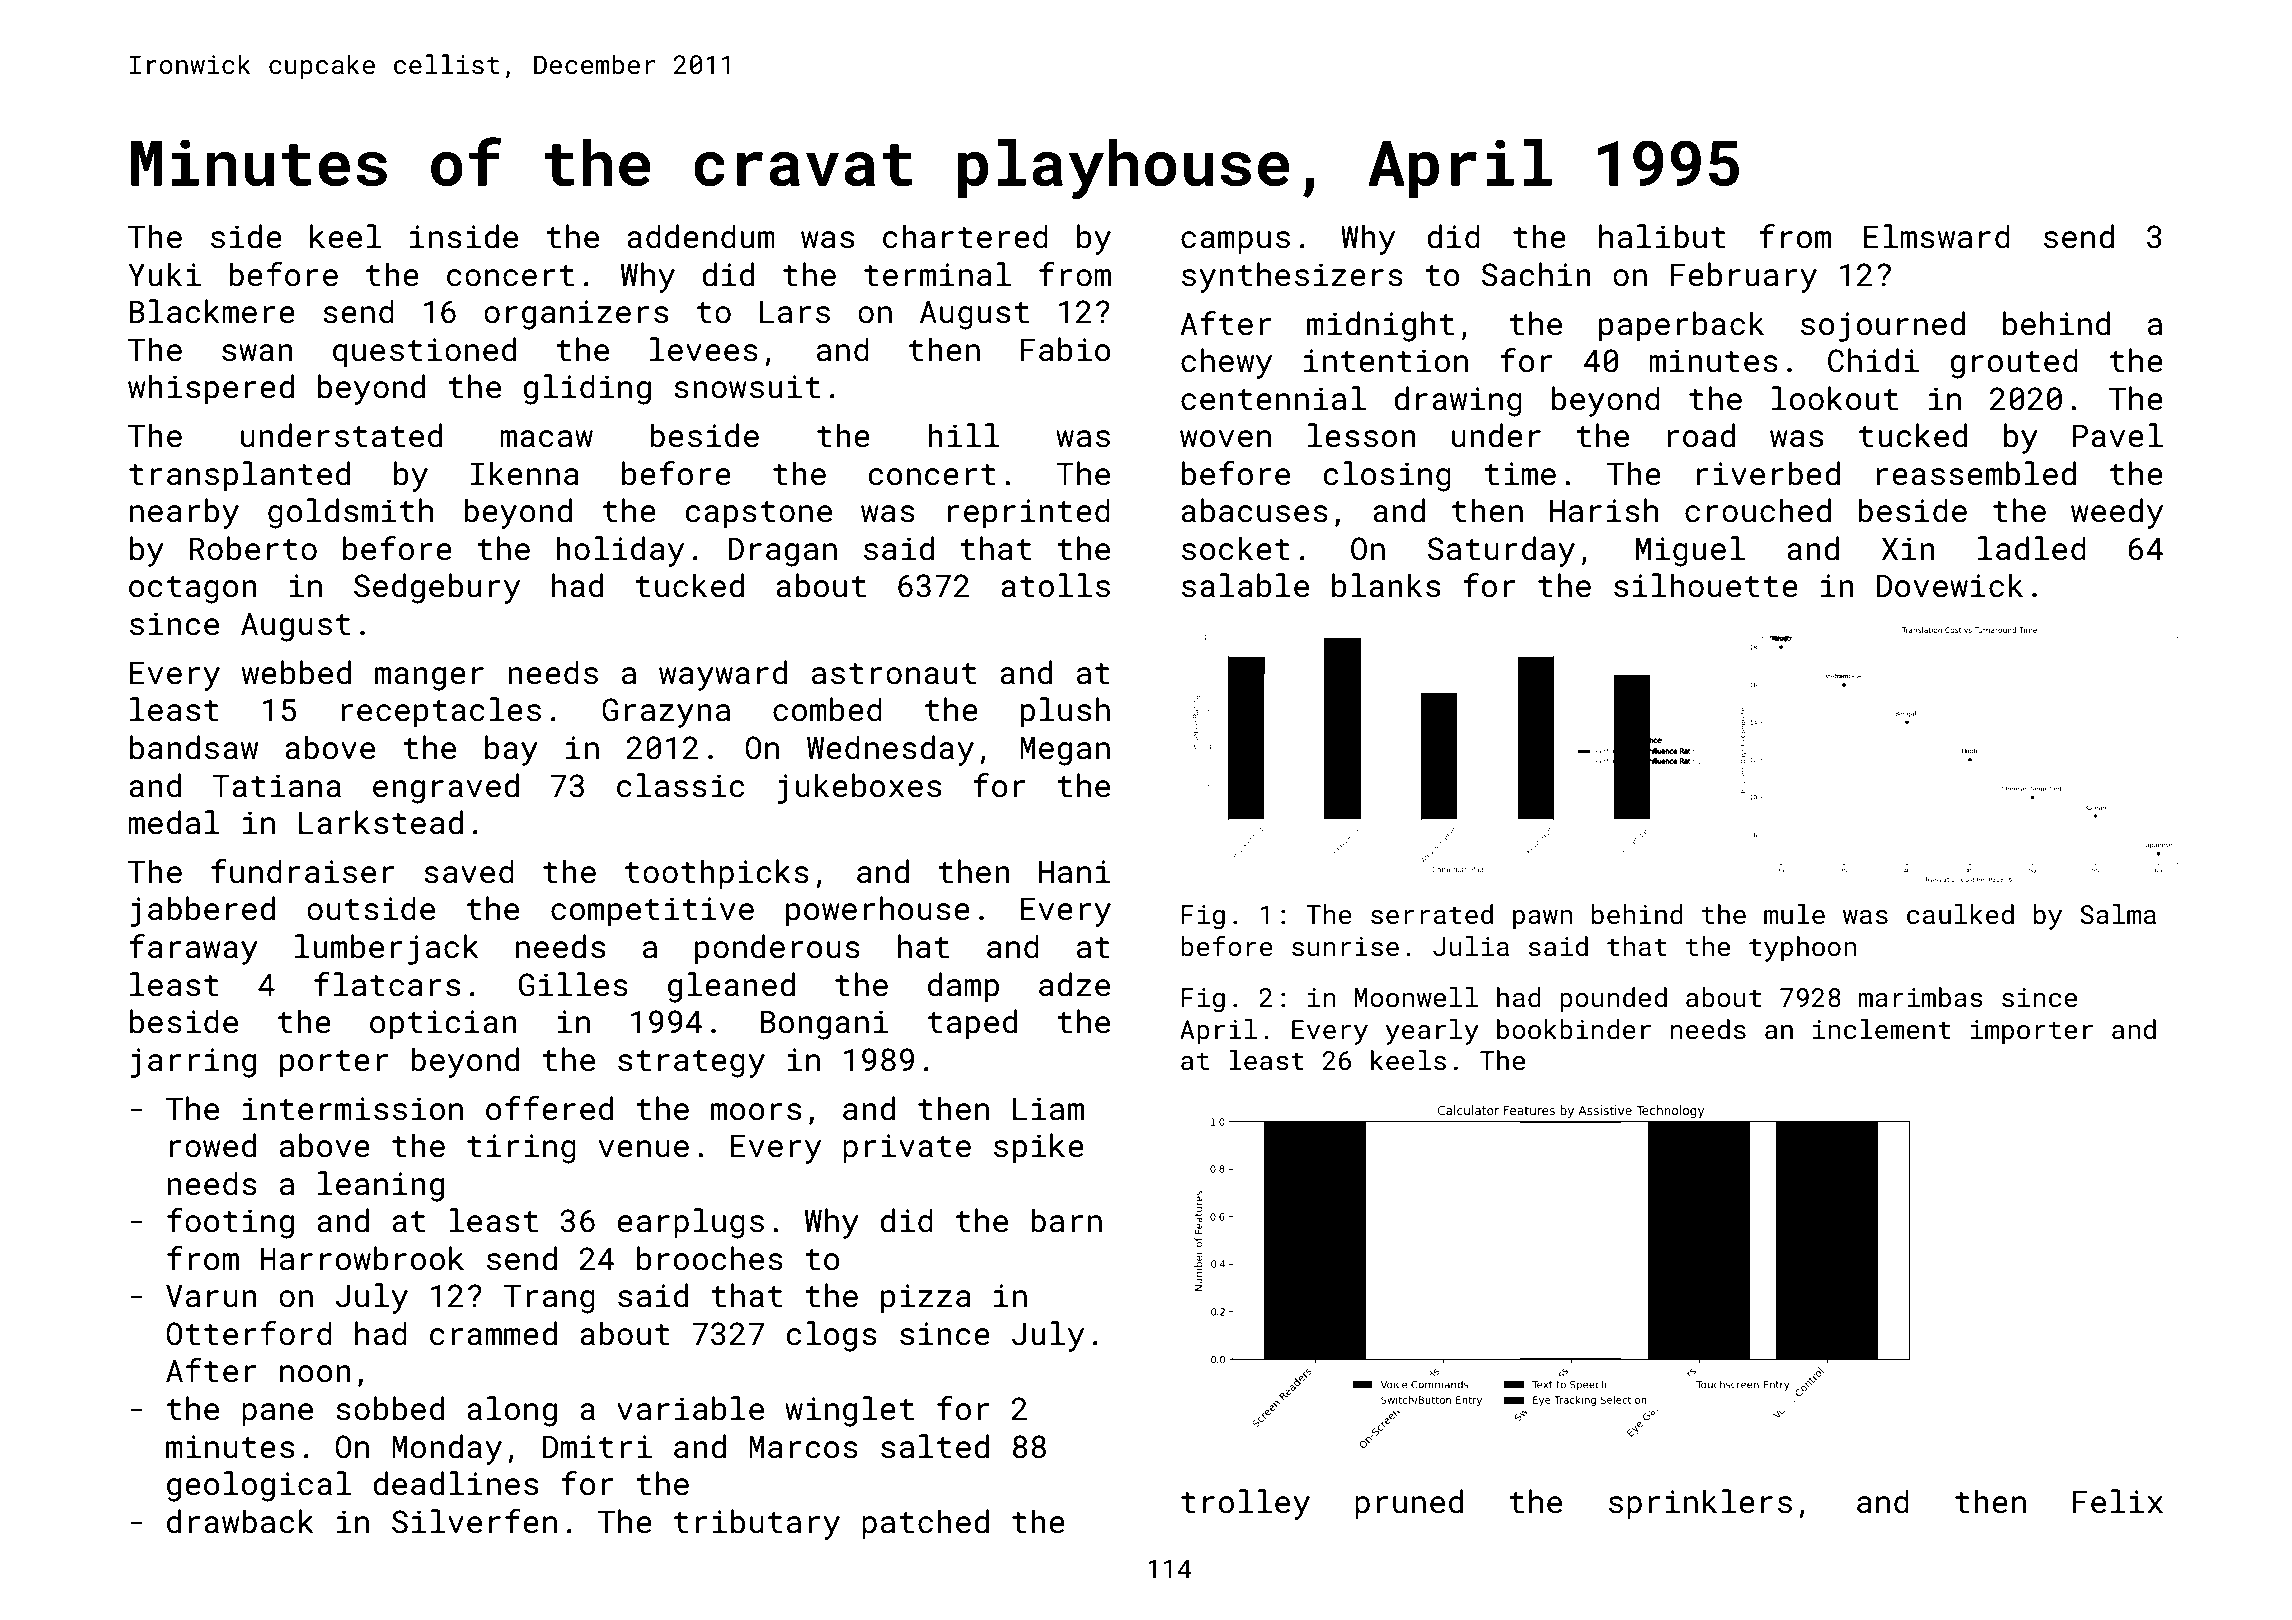 This image has height=1620, width=2292. I want to click on barn, so click(1066, 1220).
